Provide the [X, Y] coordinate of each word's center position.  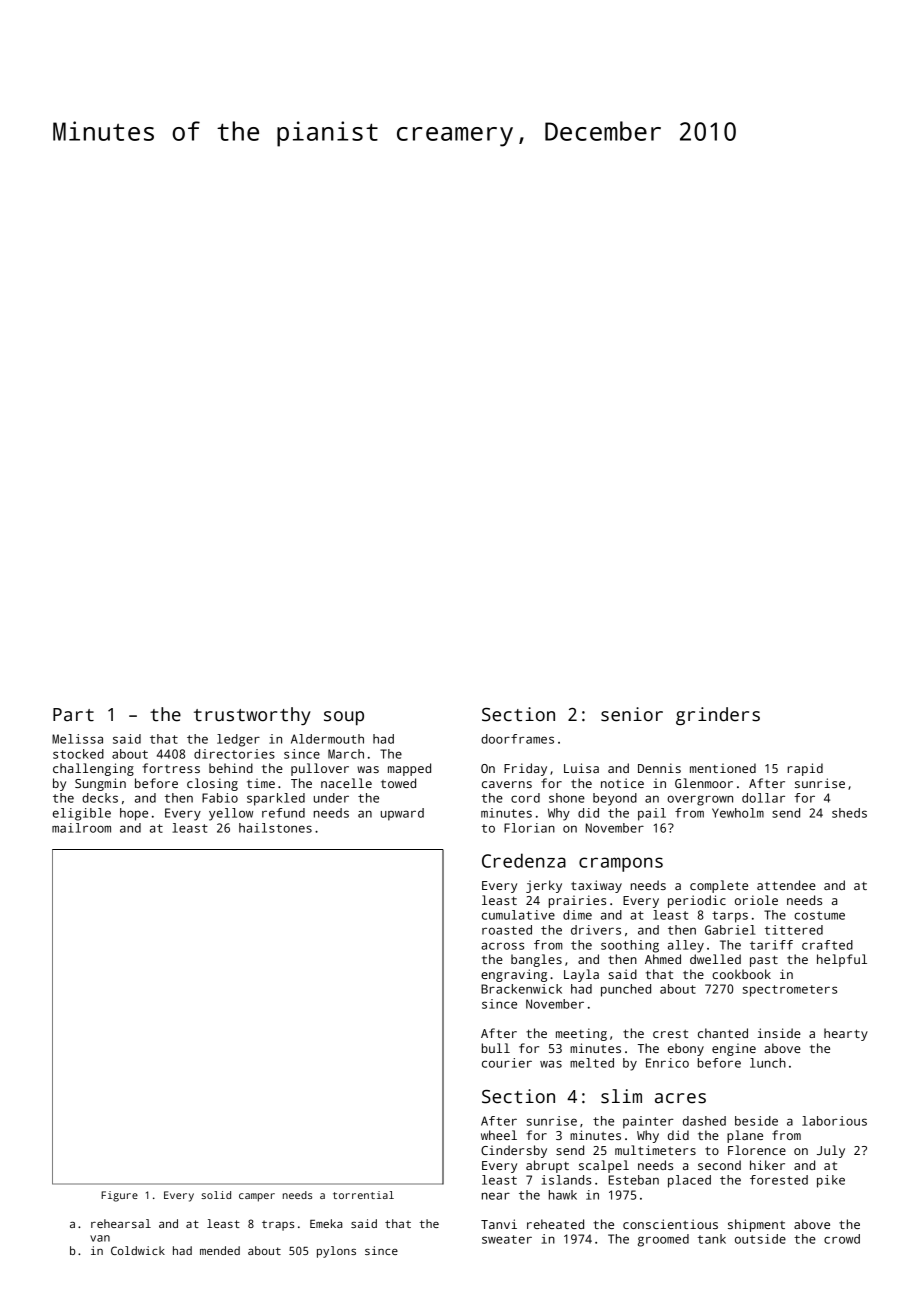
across [502, 946]
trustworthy [252, 716]
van [100, 1238]
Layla [581, 975]
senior [632, 714]
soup [344, 718]
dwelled [715, 959]
